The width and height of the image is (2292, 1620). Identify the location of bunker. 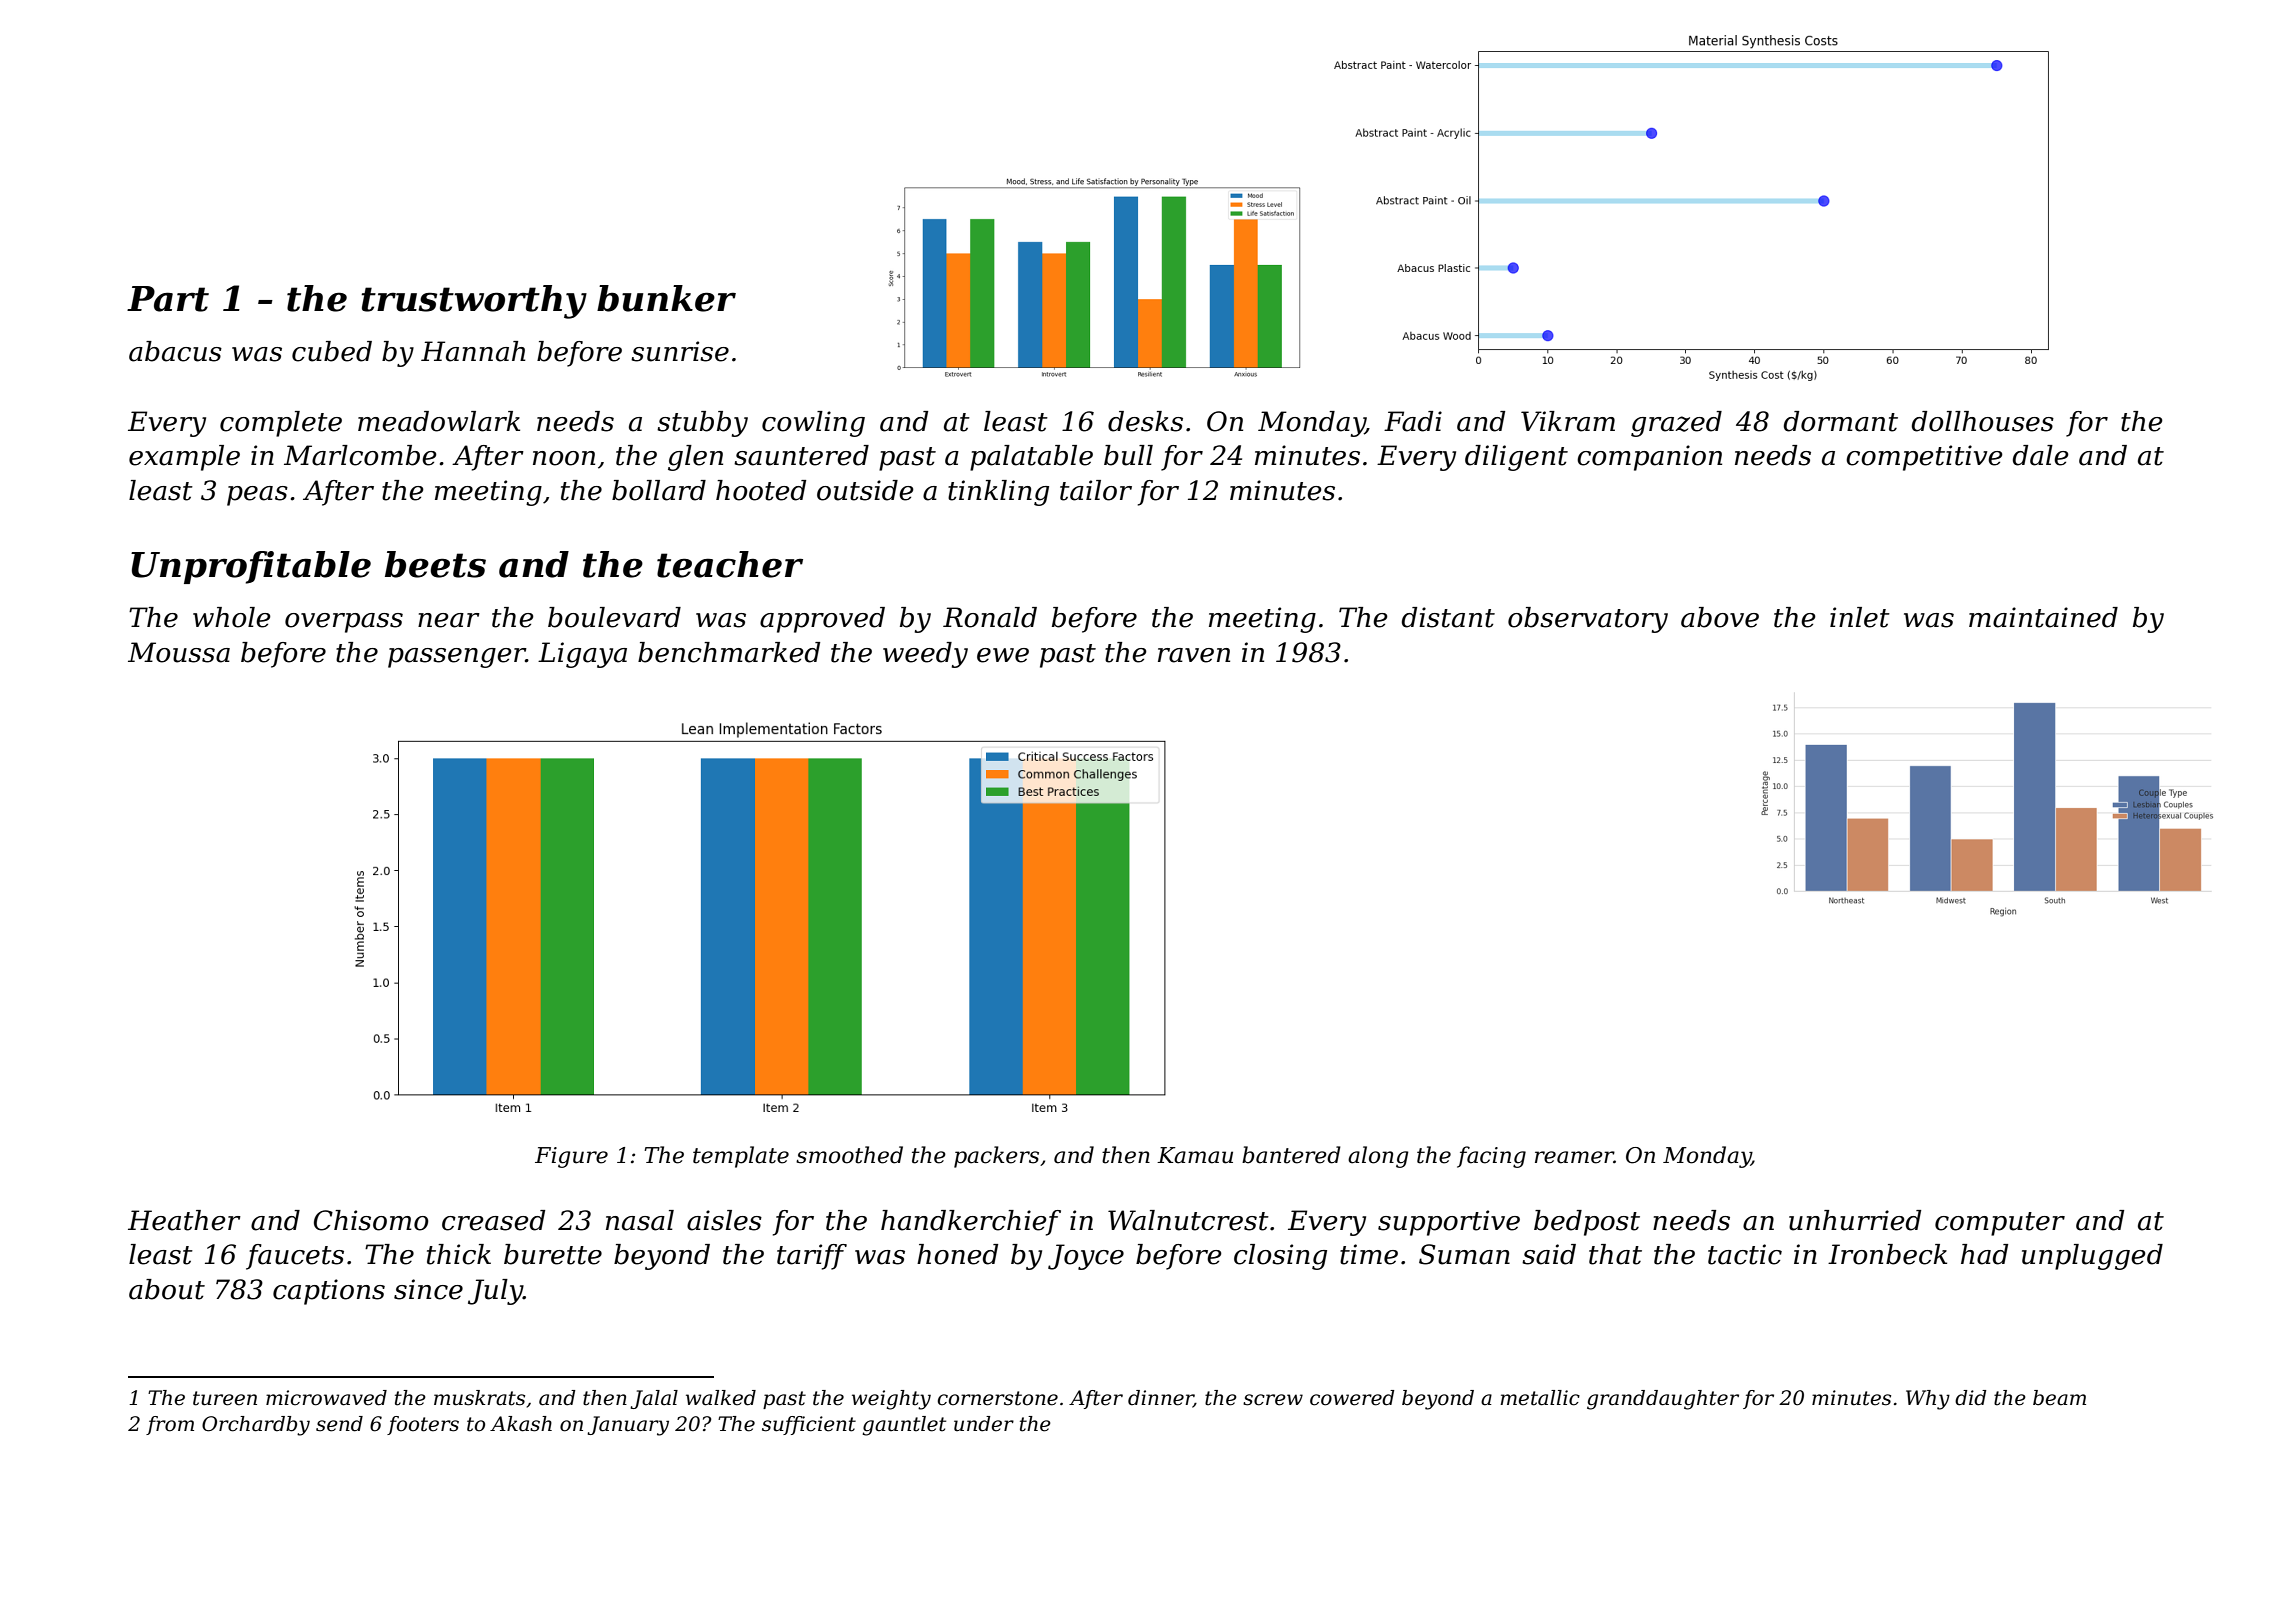
(666, 298).
